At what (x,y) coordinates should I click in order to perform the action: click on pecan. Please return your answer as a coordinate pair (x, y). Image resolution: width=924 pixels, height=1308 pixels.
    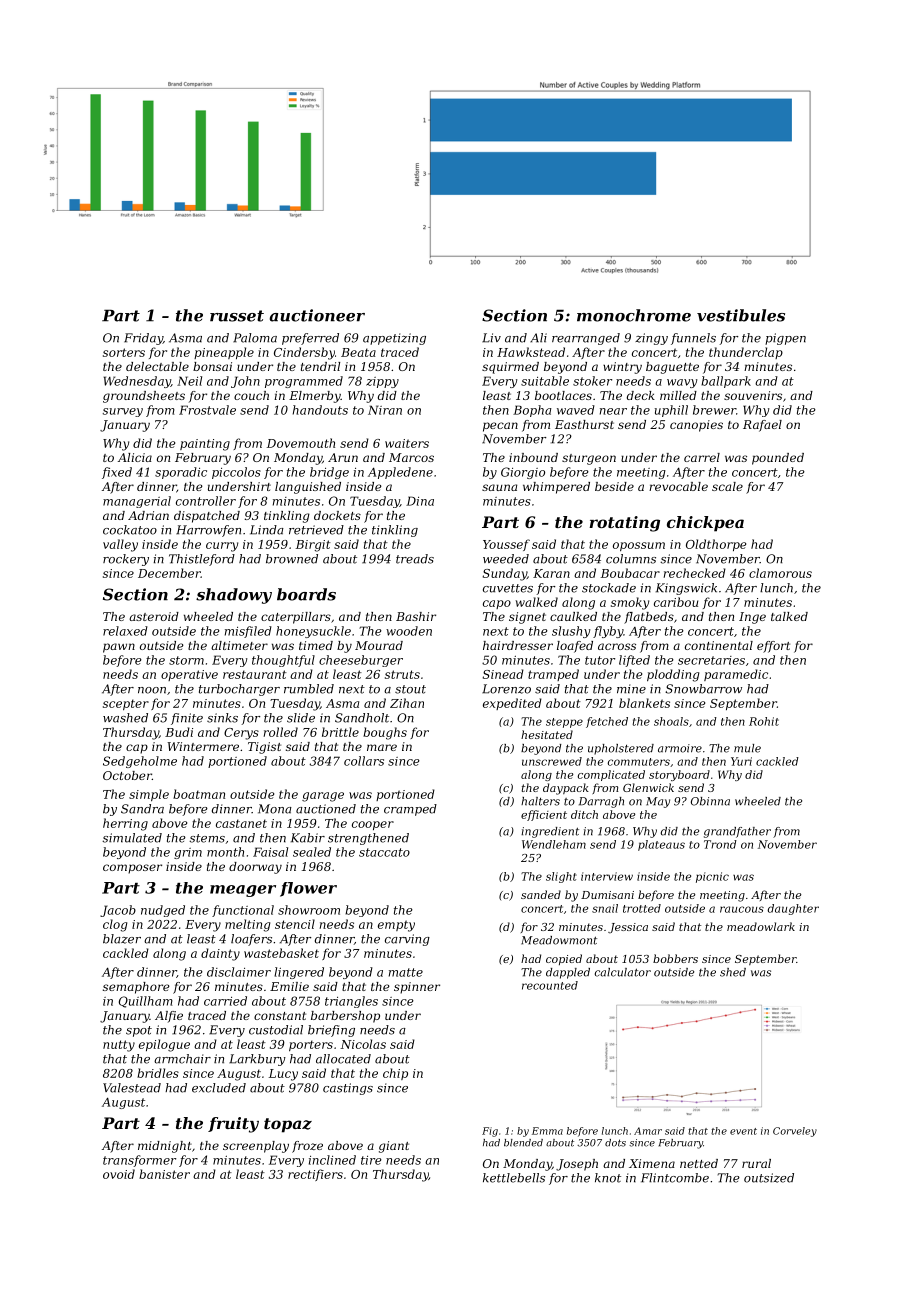
    Looking at the image, I should click on (500, 427).
